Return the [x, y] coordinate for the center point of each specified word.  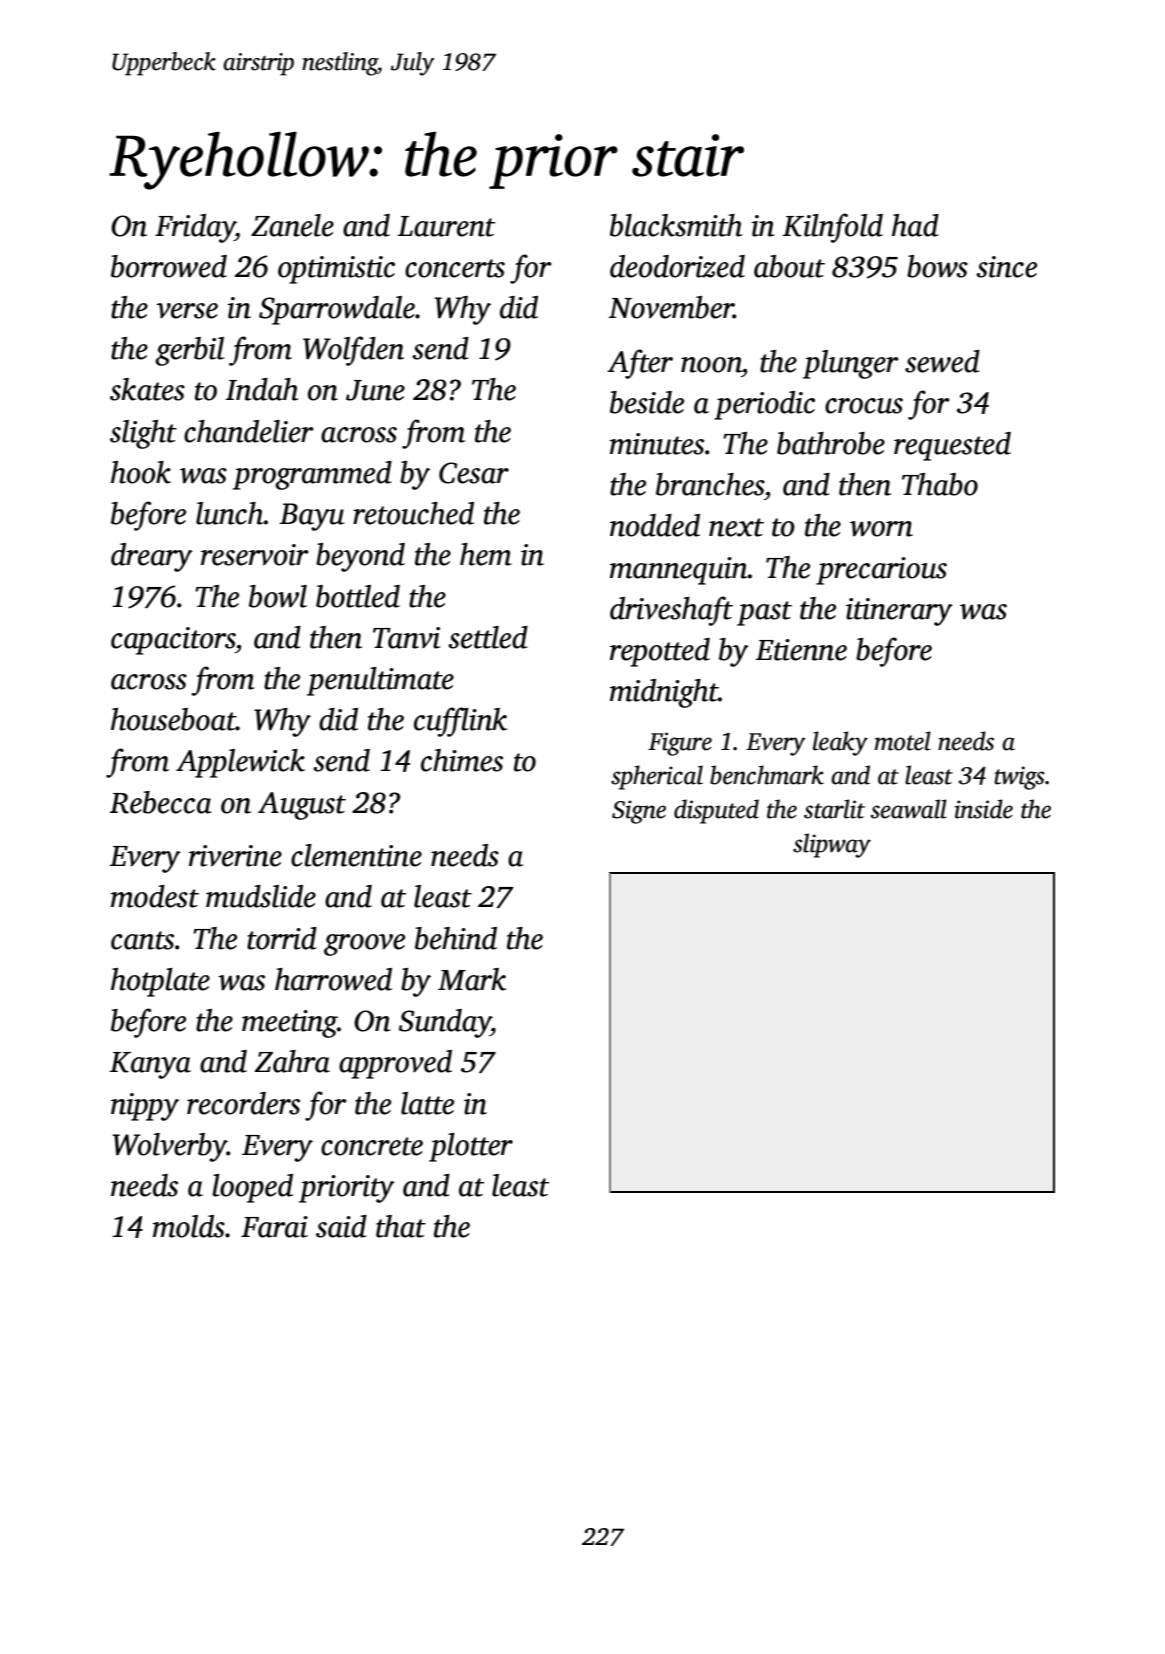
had [915, 225]
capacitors [173, 641]
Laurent [446, 226]
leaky [840, 743]
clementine [356, 855]
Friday [195, 228]
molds [189, 1226]
